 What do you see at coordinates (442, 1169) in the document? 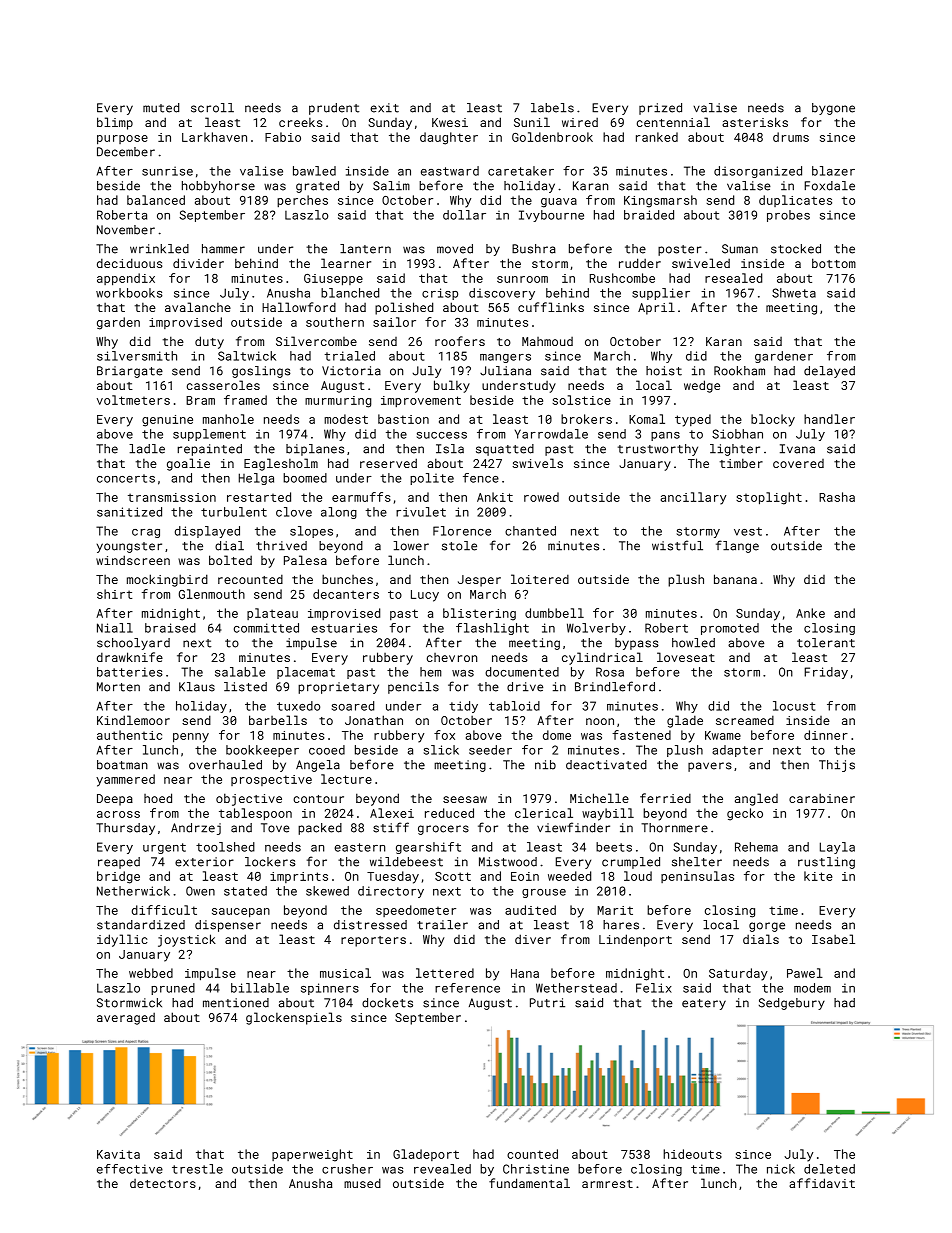
I see `revealed` at bounding box center [442, 1169].
